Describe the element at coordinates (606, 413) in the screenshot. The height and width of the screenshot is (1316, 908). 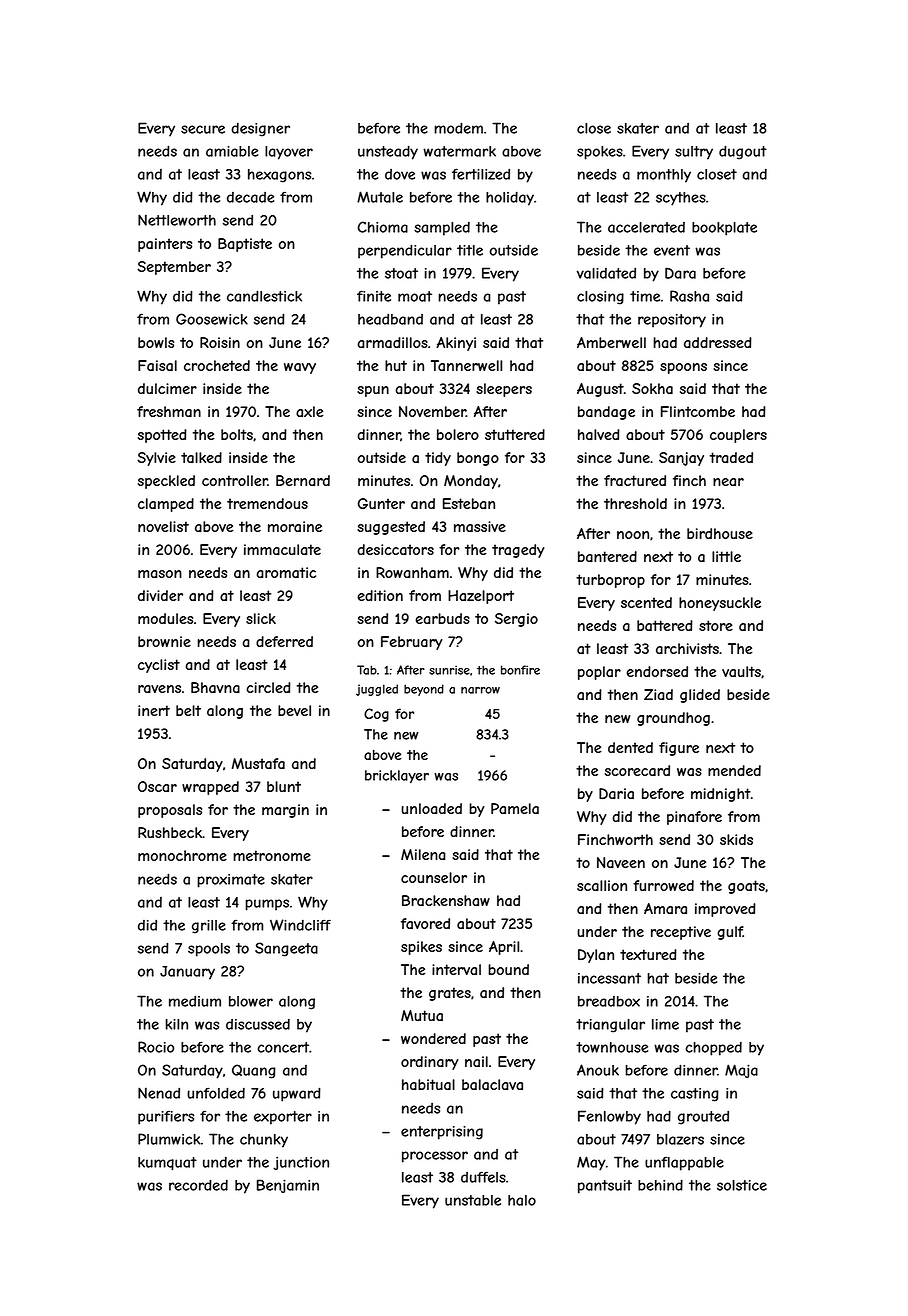
I see `bandage` at that location.
